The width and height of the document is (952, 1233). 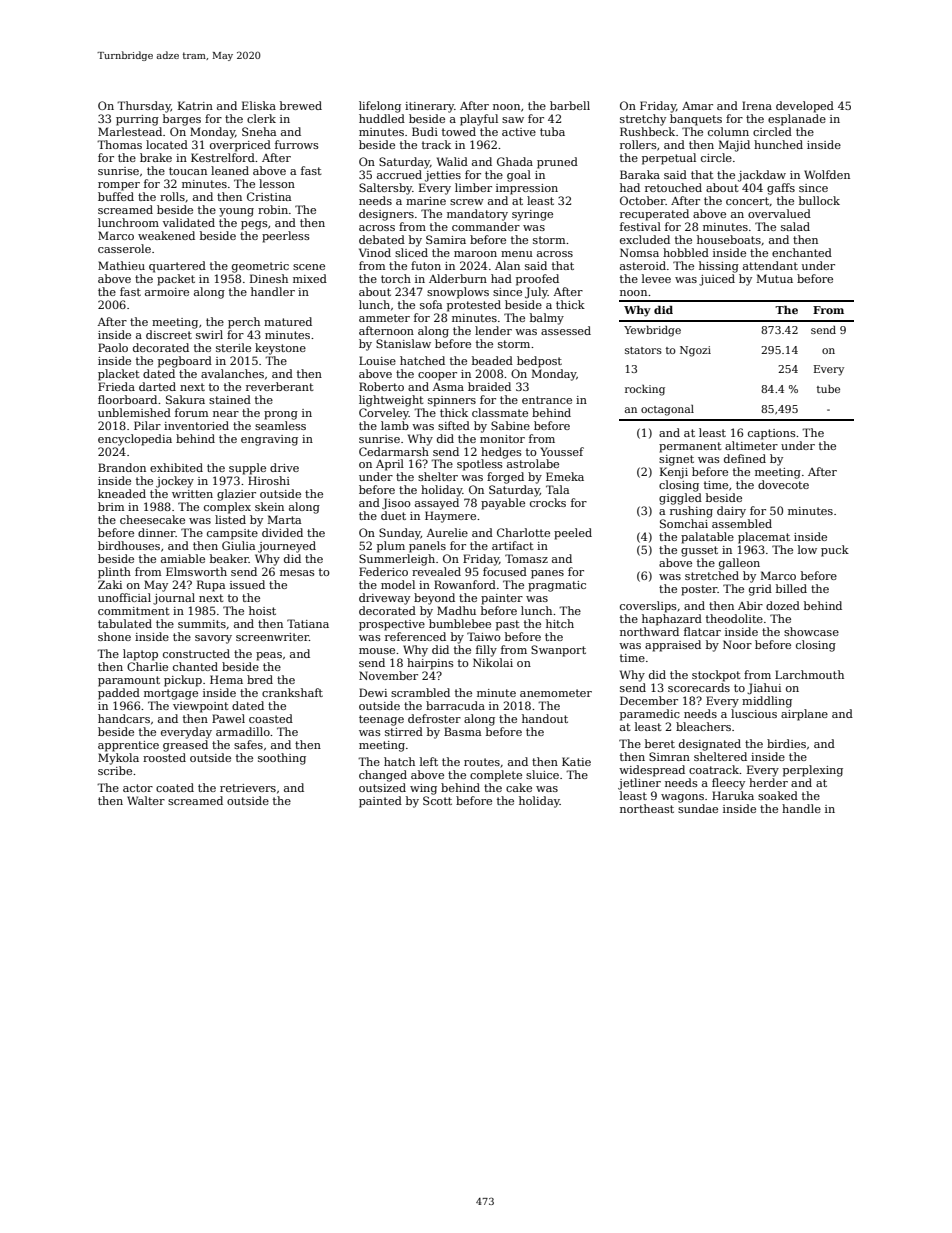 What do you see at coordinates (248, 788) in the document?
I see `retrievers` at bounding box center [248, 788].
